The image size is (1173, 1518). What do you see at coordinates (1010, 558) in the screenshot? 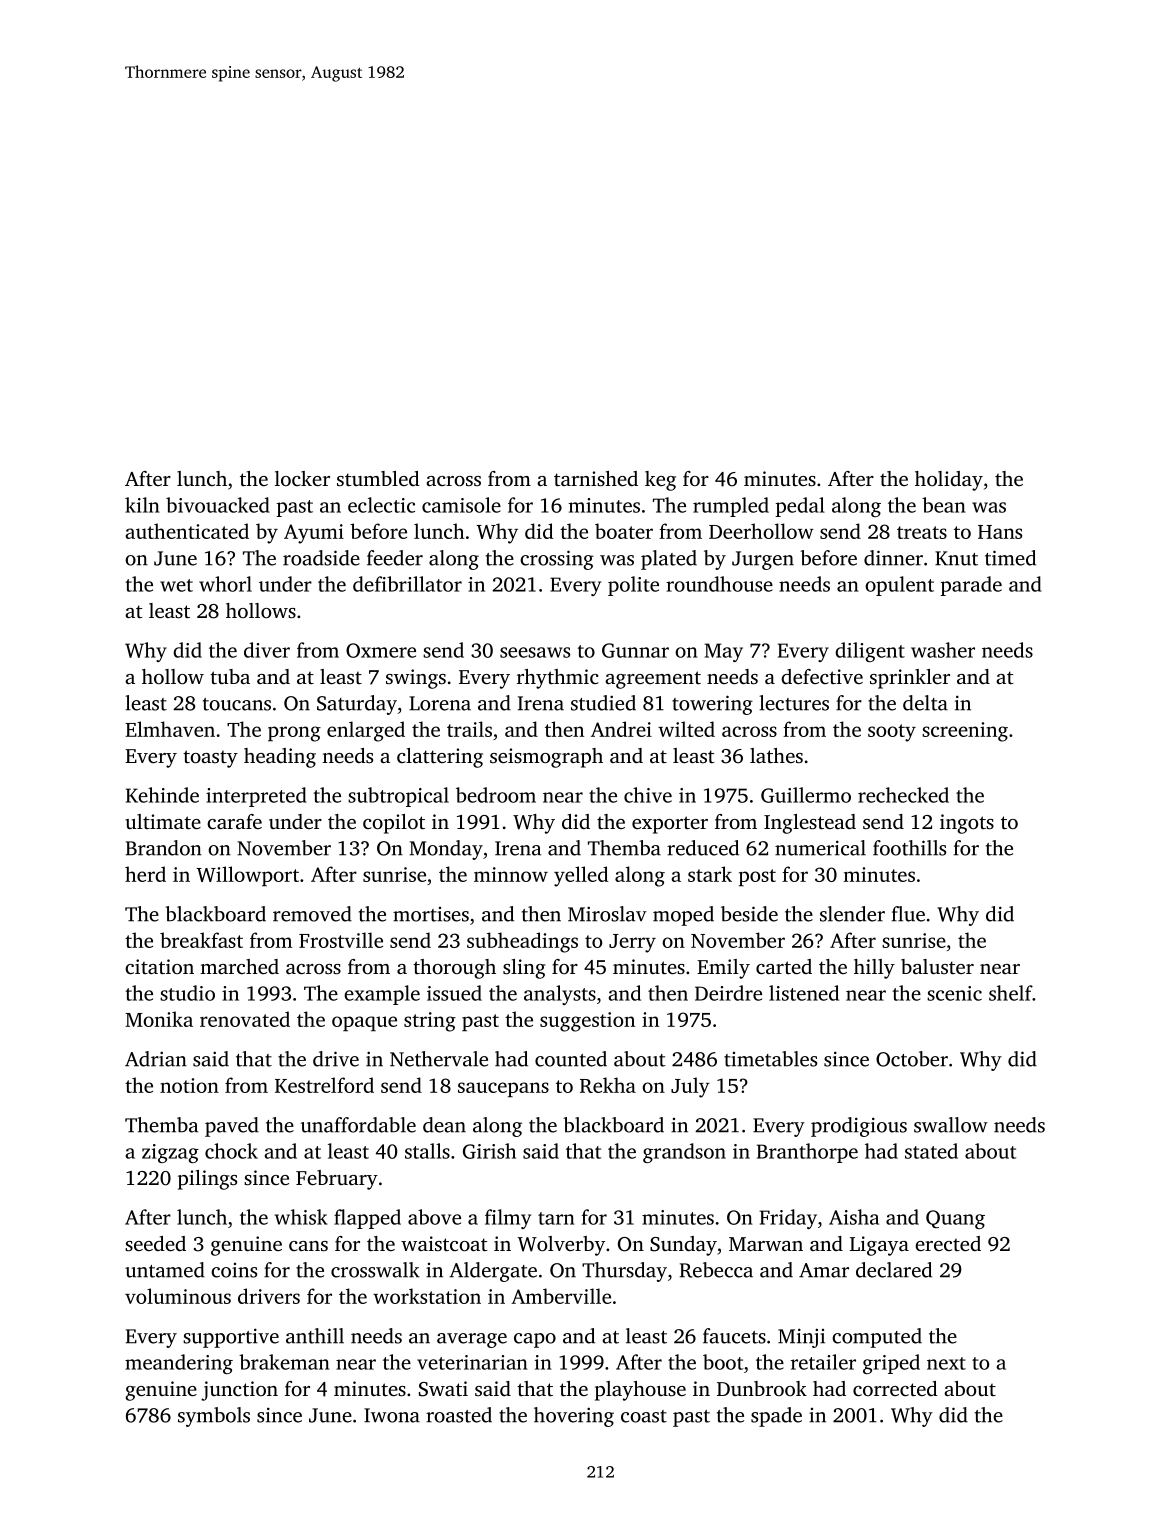
I see `timed` at bounding box center [1010, 558].
